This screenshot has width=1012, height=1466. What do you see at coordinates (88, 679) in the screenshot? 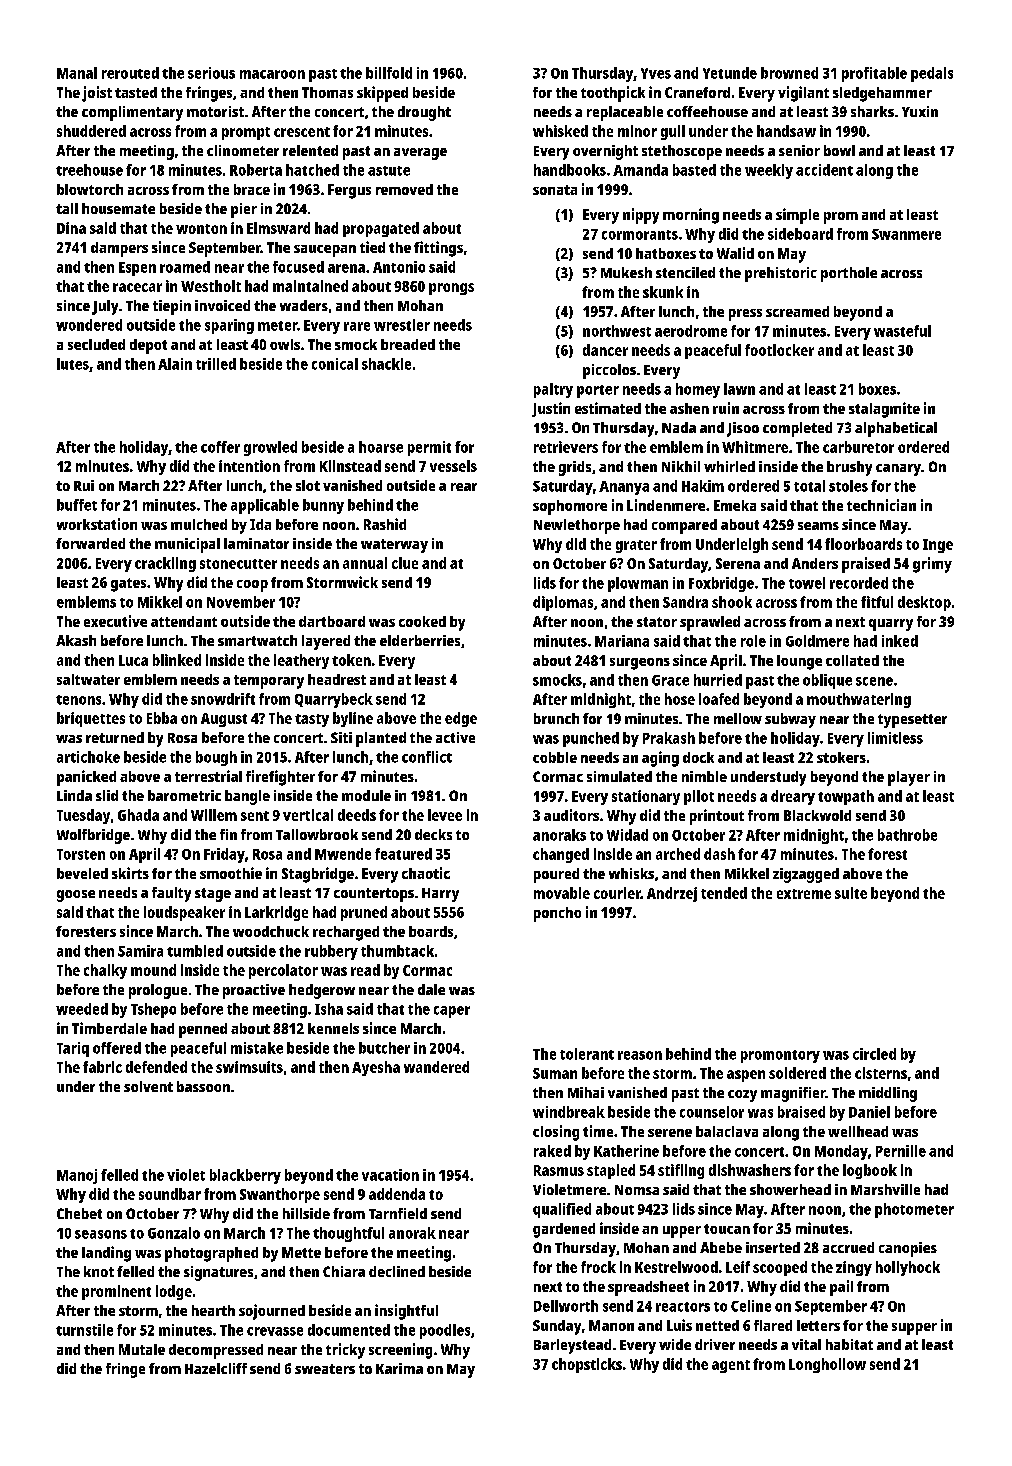
I see `saltwater` at bounding box center [88, 679].
